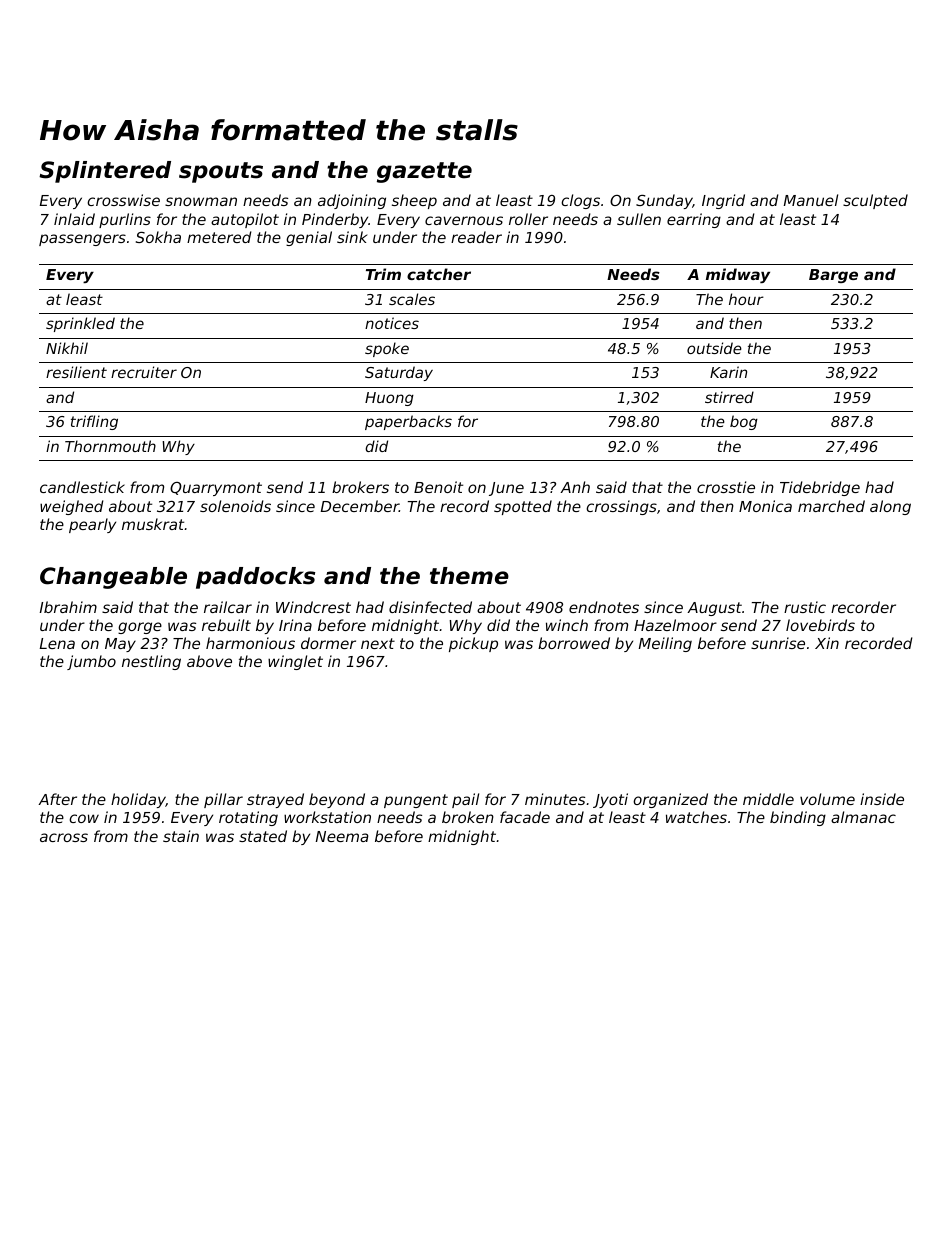 The image size is (952, 1233). What do you see at coordinates (438, 487) in the screenshot?
I see `Benoit` at bounding box center [438, 487].
